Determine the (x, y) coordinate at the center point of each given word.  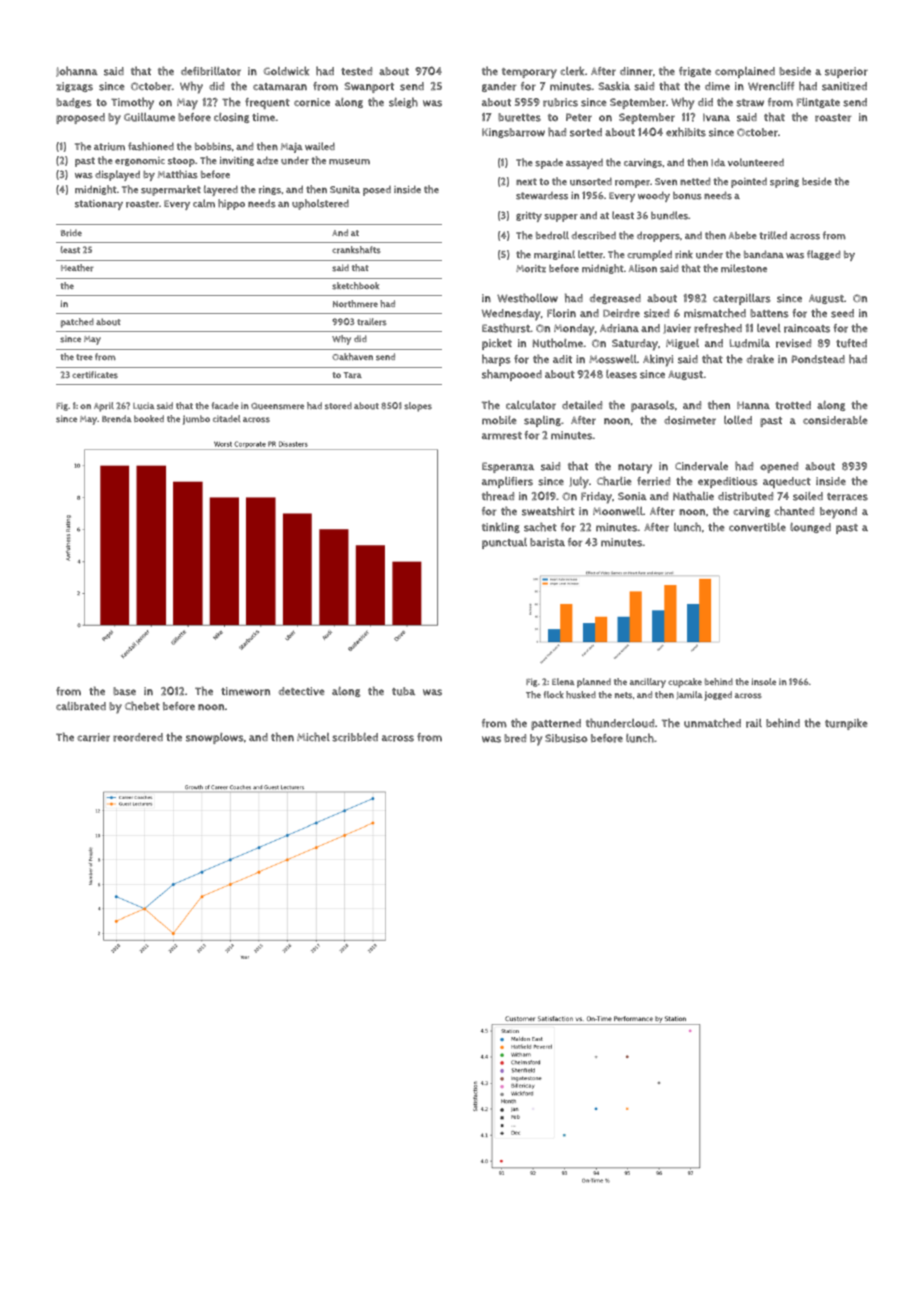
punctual (504, 543)
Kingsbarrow (513, 133)
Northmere (355, 304)
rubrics (560, 102)
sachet (540, 527)
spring (784, 182)
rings (270, 190)
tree (84, 357)
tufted (851, 343)
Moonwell (618, 511)
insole (764, 682)
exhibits (686, 132)
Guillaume (149, 117)
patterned (556, 724)
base (124, 691)
